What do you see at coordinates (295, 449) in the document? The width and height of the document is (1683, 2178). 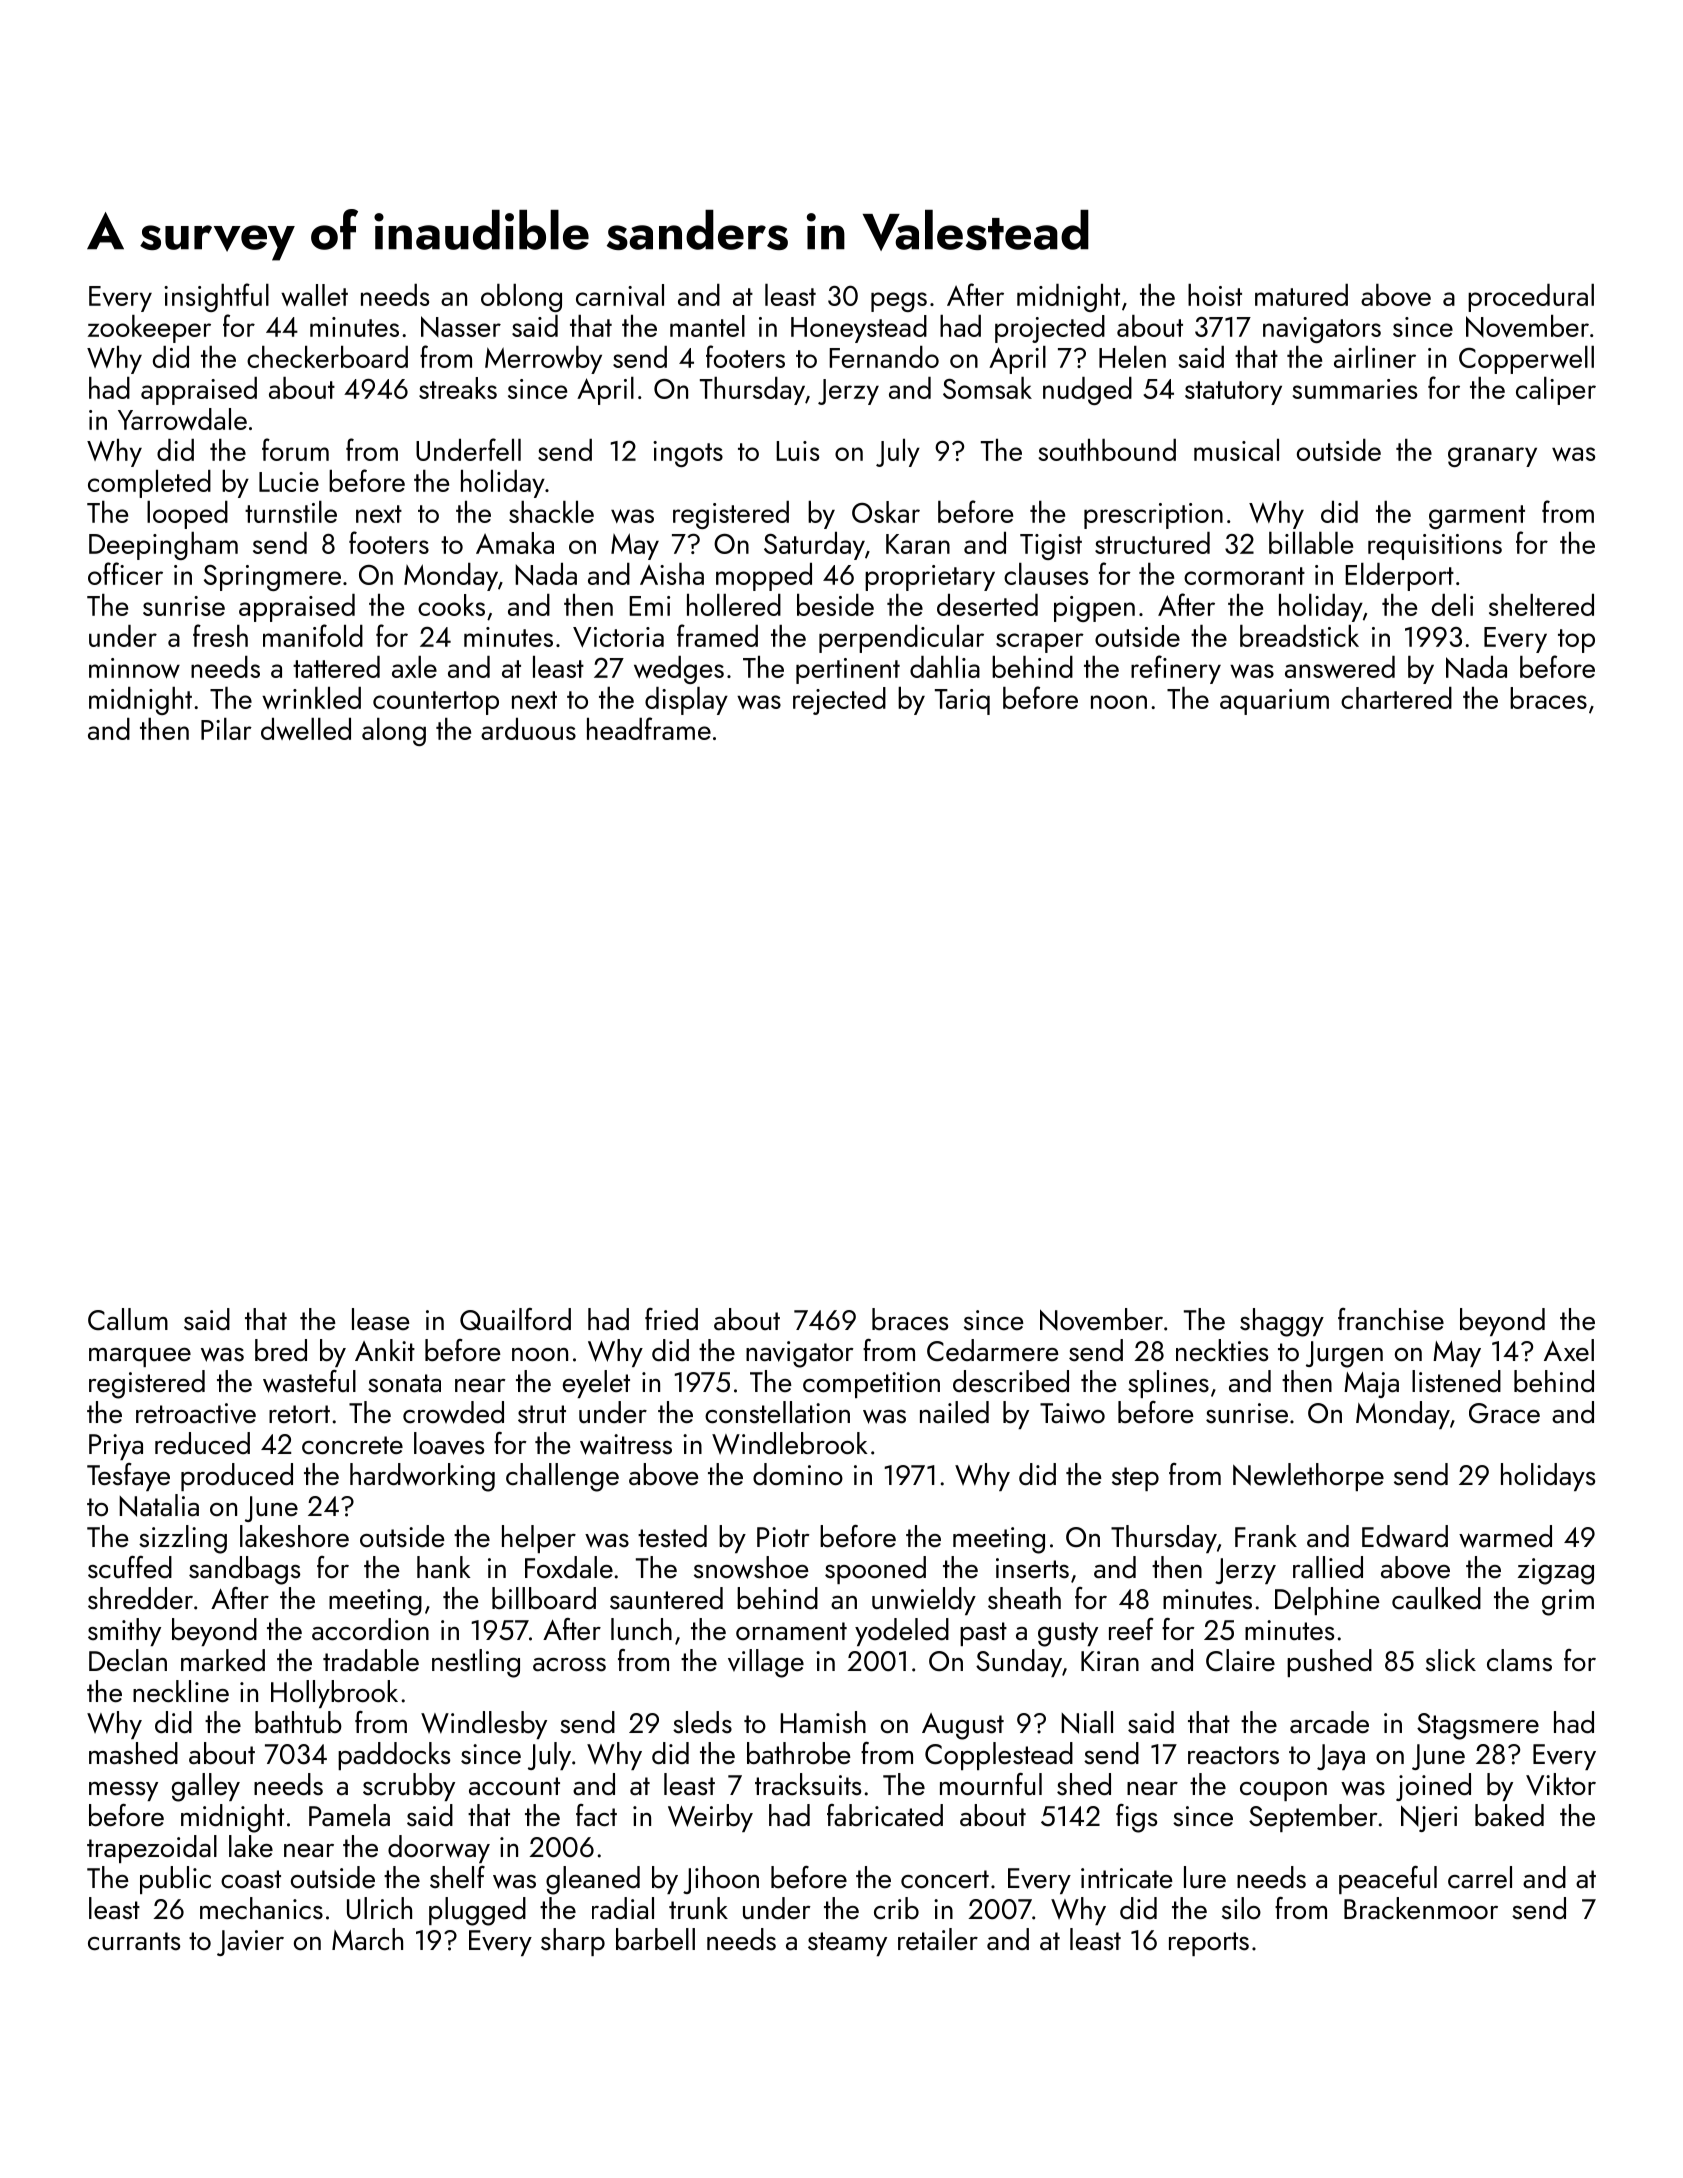 I see `forum` at bounding box center [295, 449].
